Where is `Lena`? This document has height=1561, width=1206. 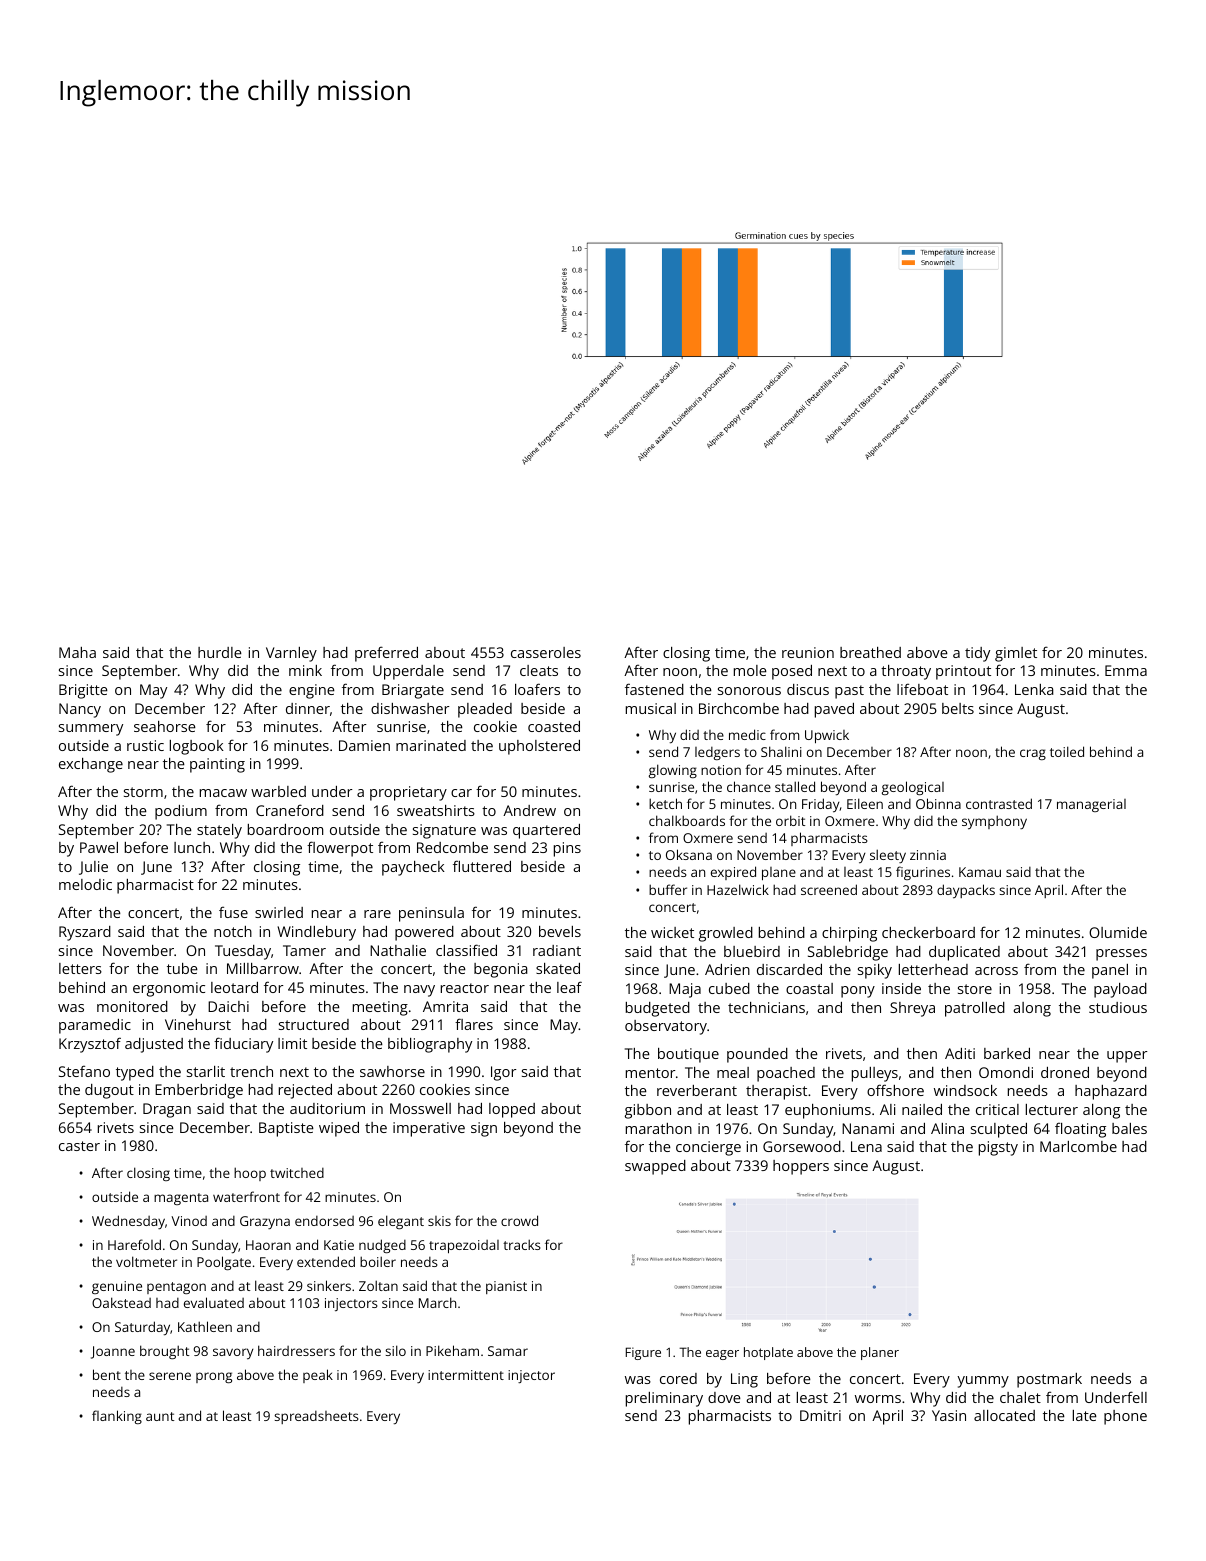 Lena is located at coordinates (866, 1146).
